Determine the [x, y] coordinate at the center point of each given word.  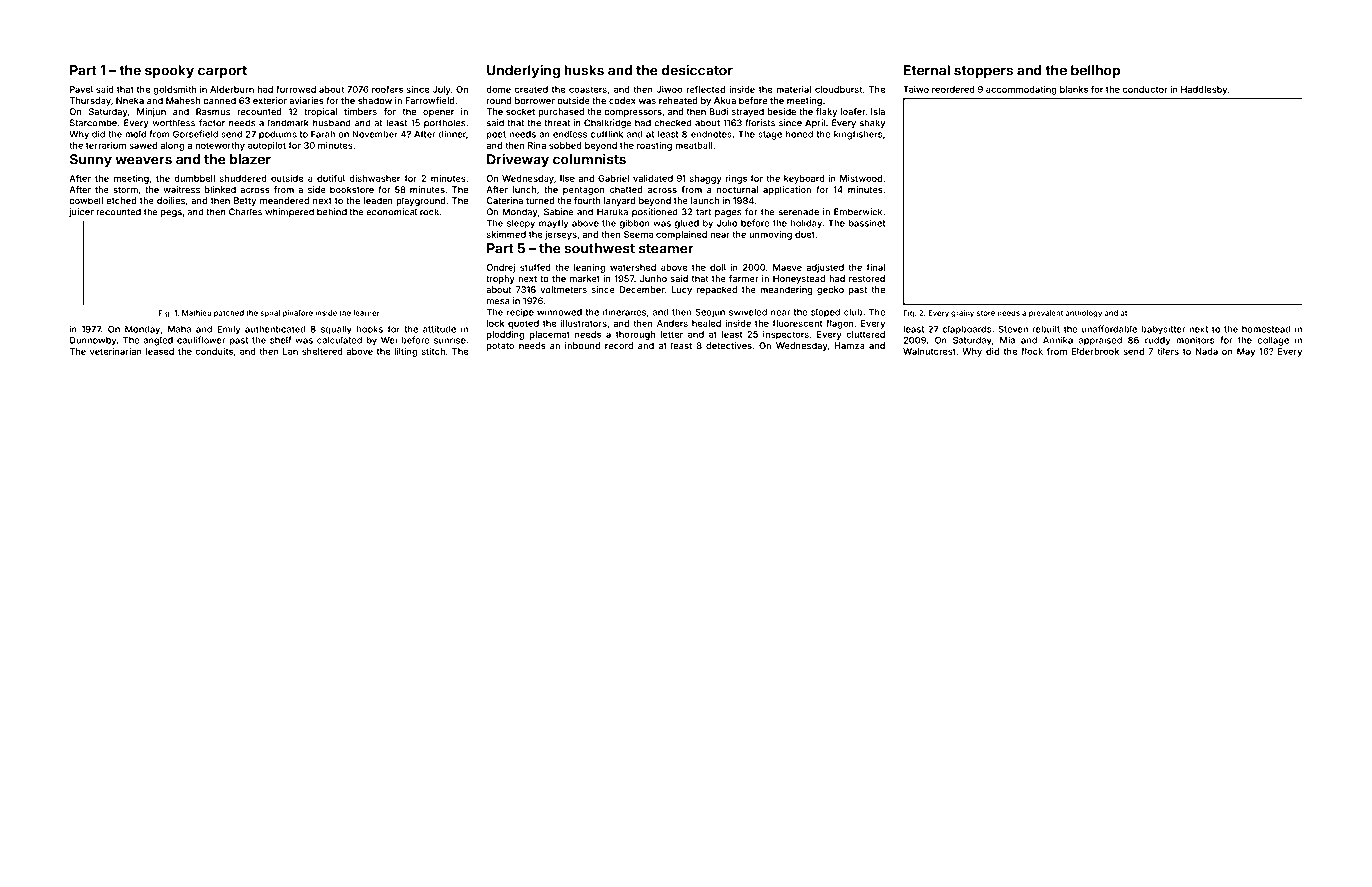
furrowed [296, 89]
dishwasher [374, 178]
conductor [1145, 89]
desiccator [697, 70]
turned [540, 200]
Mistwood [861, 178]
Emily [228, 330]
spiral [270, 313]
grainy [962, 314]
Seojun [710, 313]
